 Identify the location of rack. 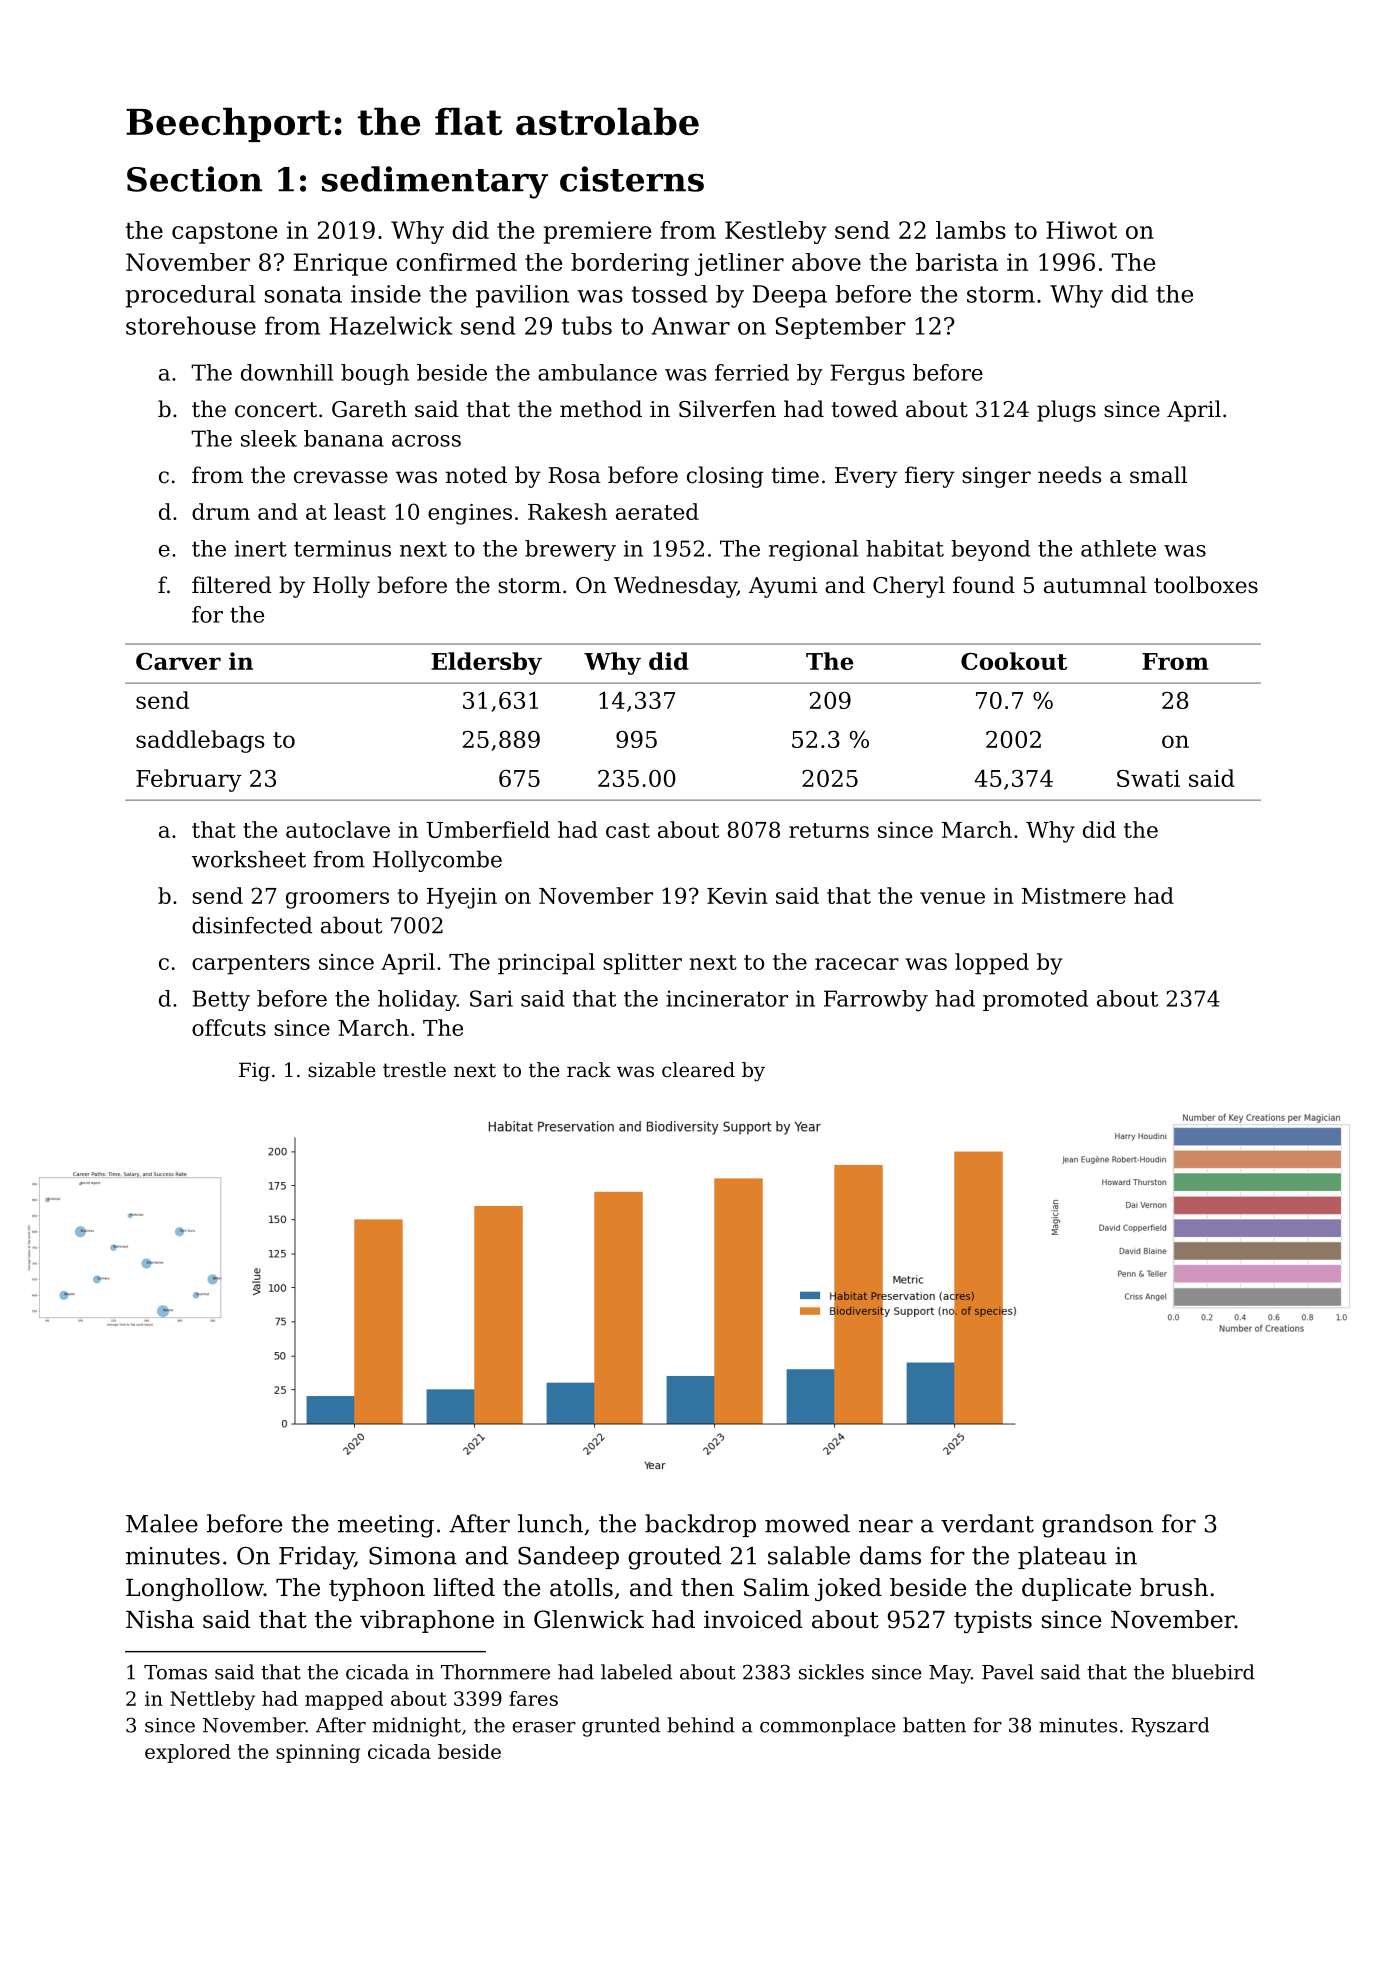
(589, 1070).
